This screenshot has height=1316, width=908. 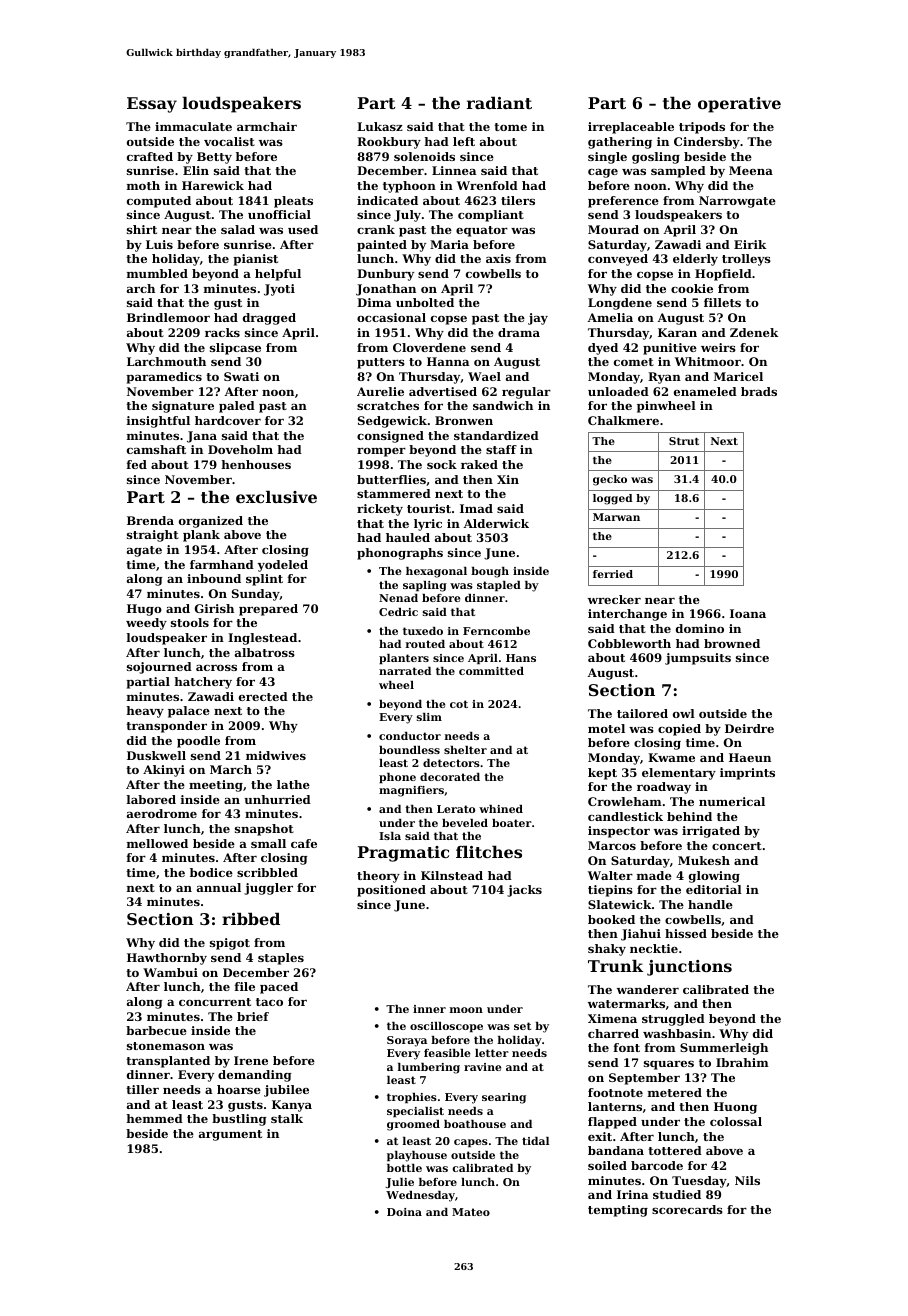 What do you see at coordinates (230, 1135) in the screenshot?
I see `argument` at bounding box center [230, 1135].
